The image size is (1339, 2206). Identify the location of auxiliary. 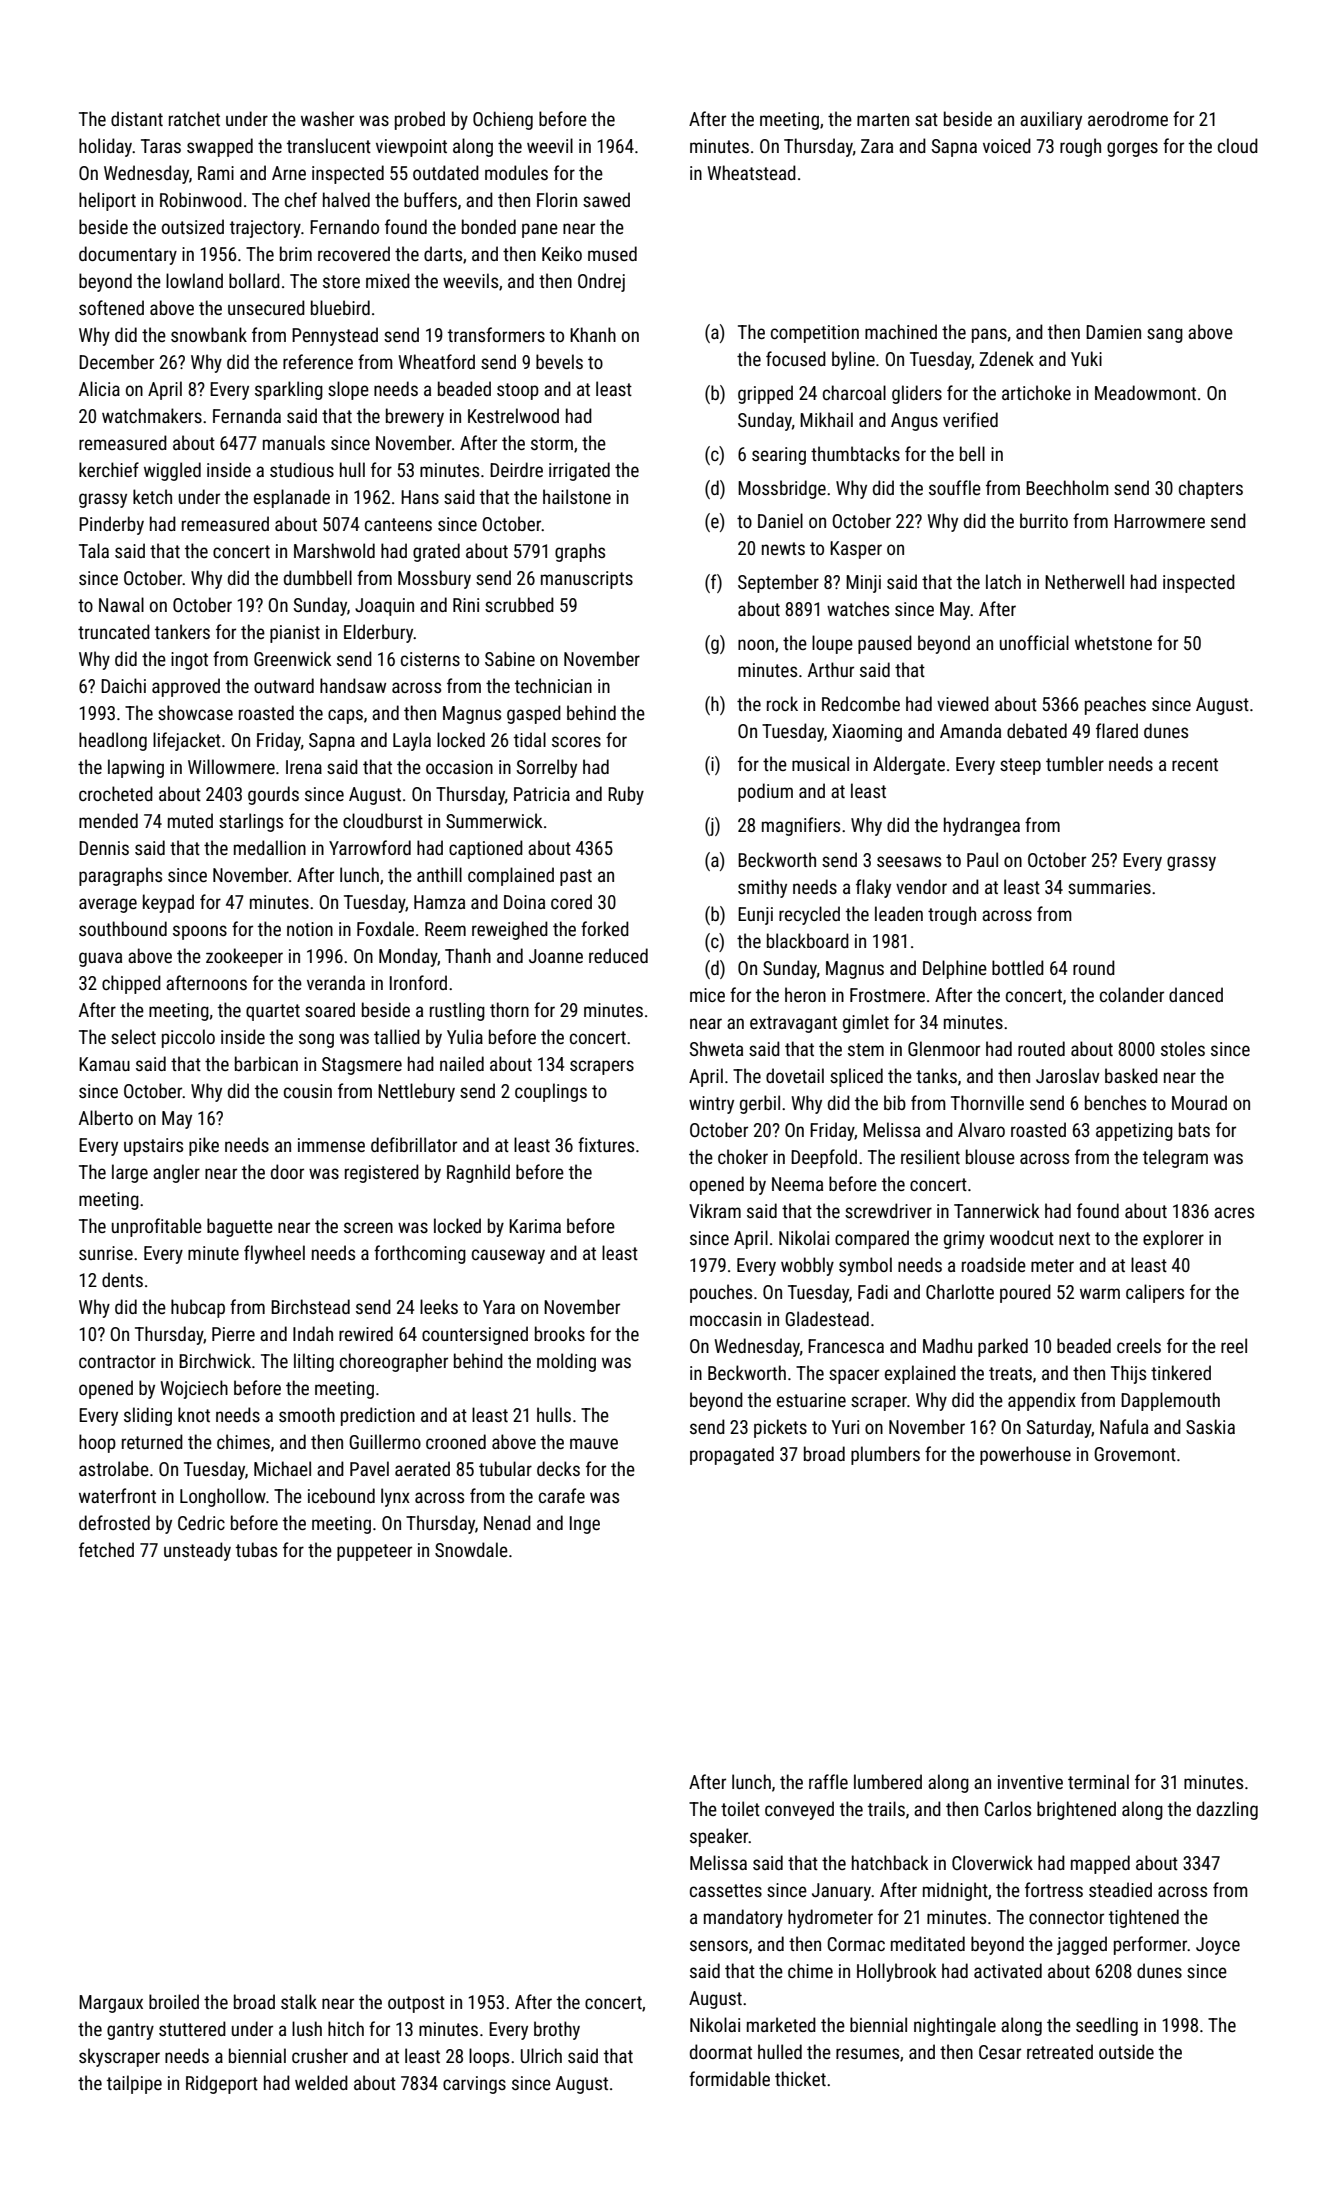
(1051, 120).
